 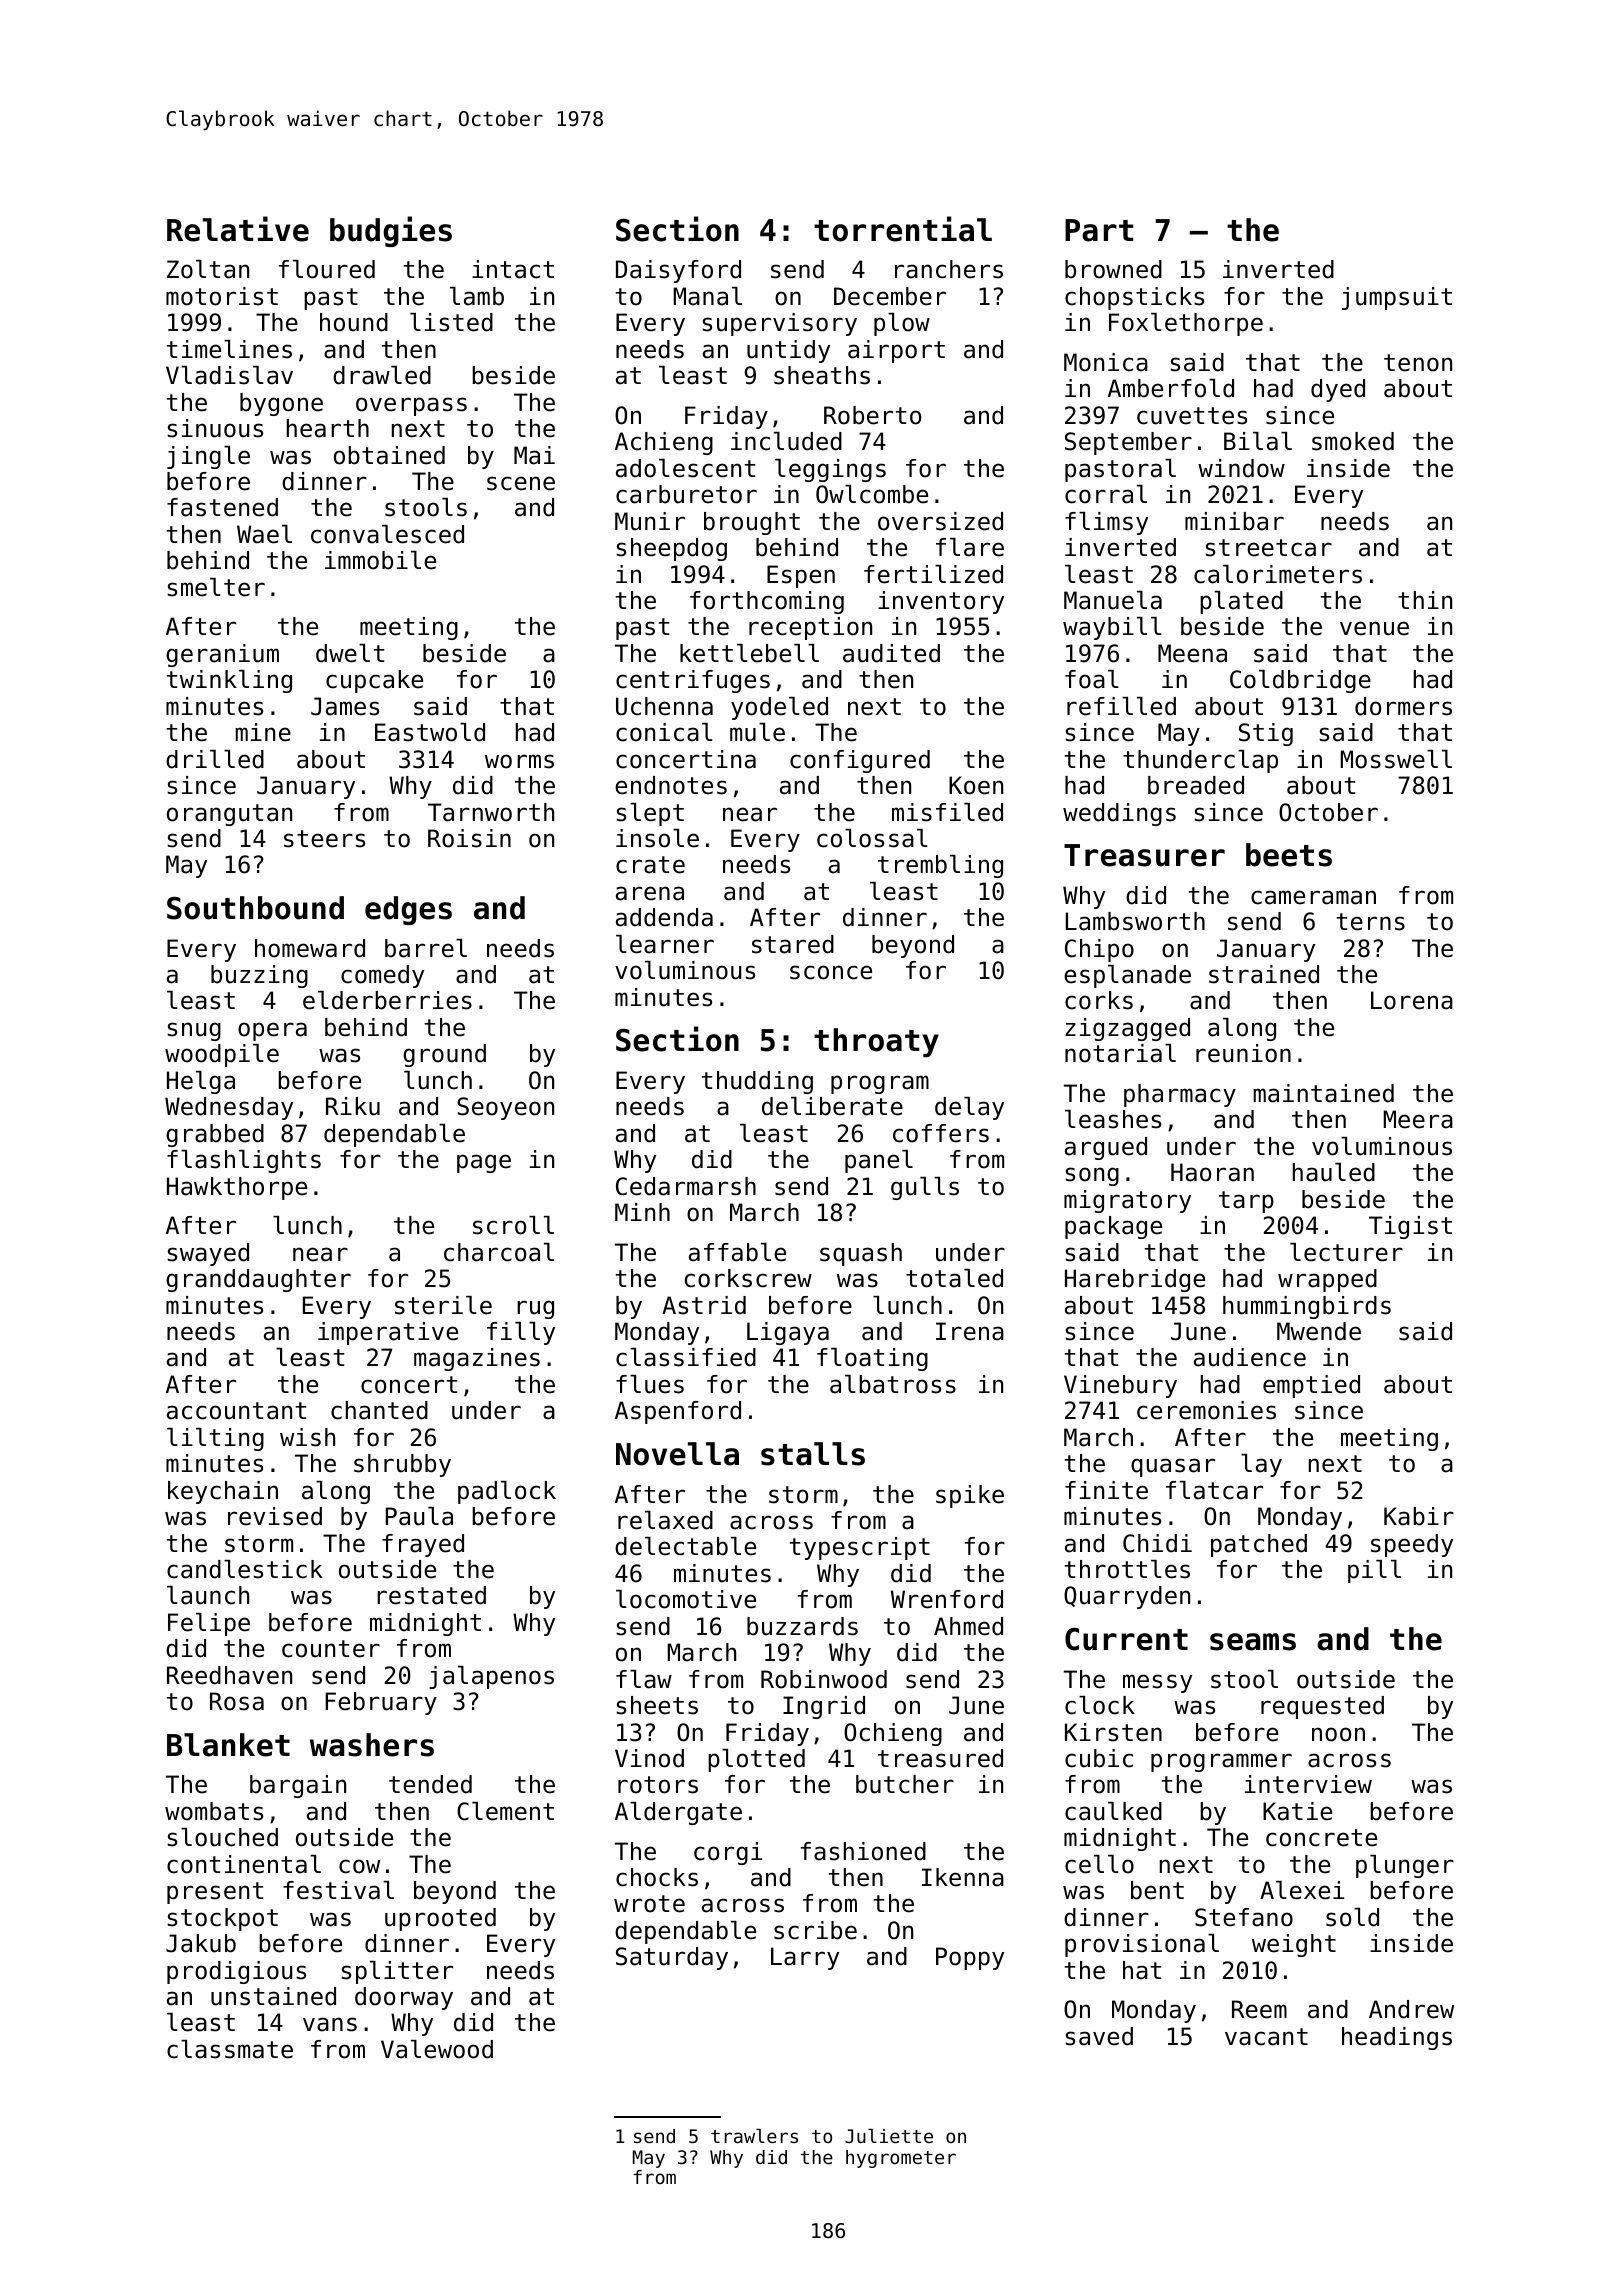 What do you see at coordinates (331, 1649) in the screenshot?
I see `counter` at bounding box center [331, 1649].
